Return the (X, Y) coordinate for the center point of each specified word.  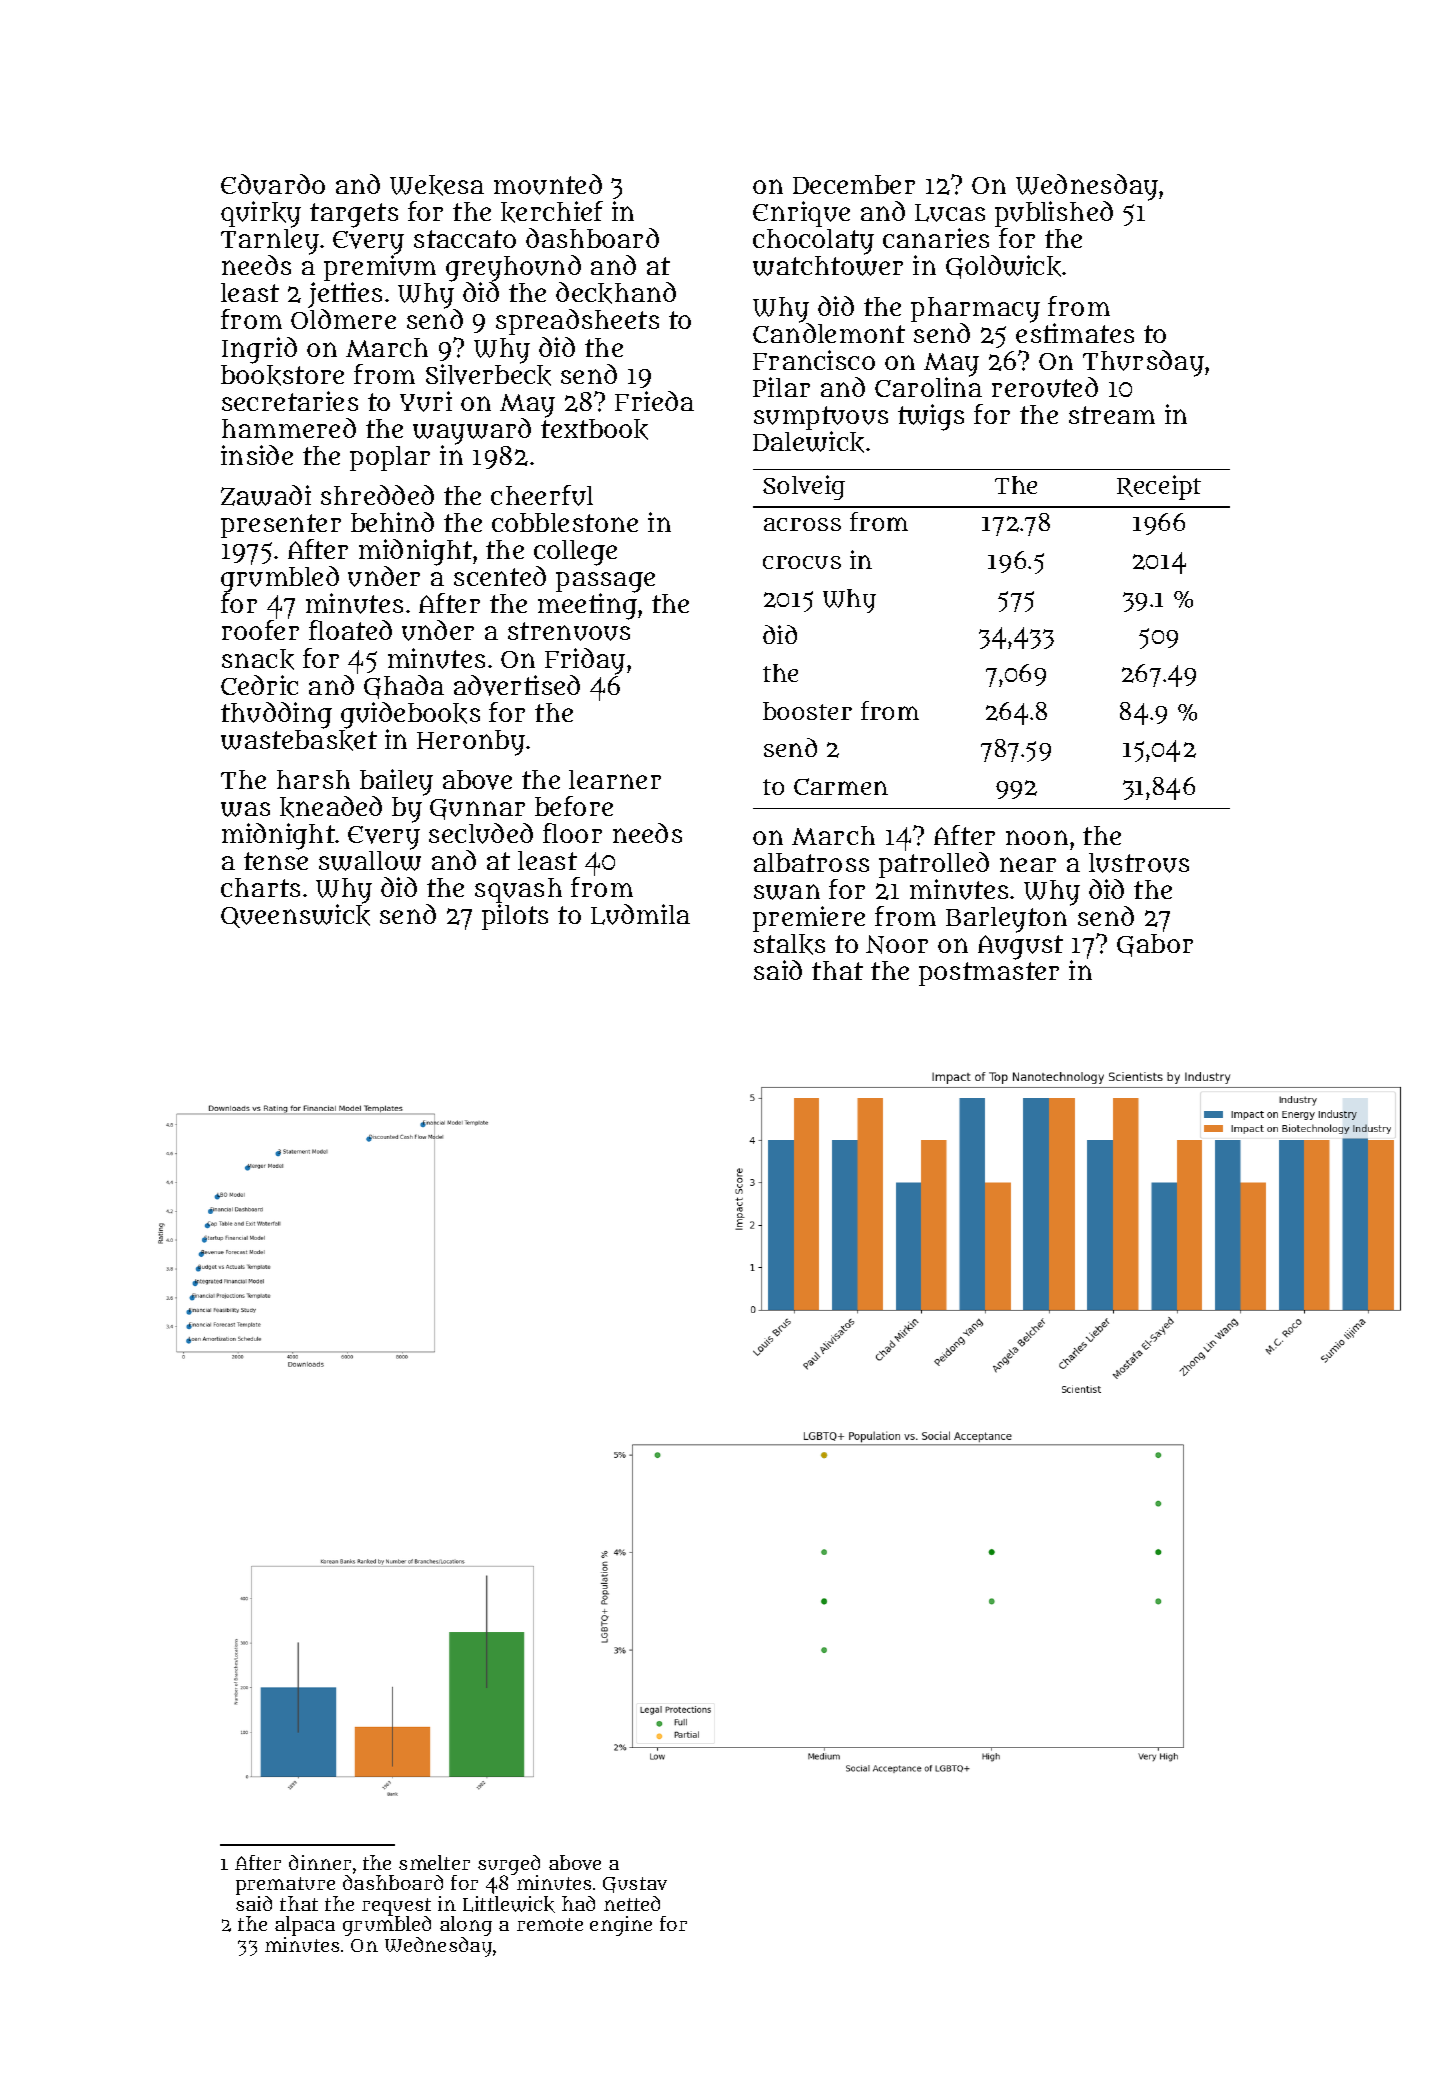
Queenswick (295, 916)
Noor (897, 944)
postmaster (989, 974)
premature (285, 1886)
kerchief (552, 212)
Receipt (1159, 487)
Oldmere (343, 319)
